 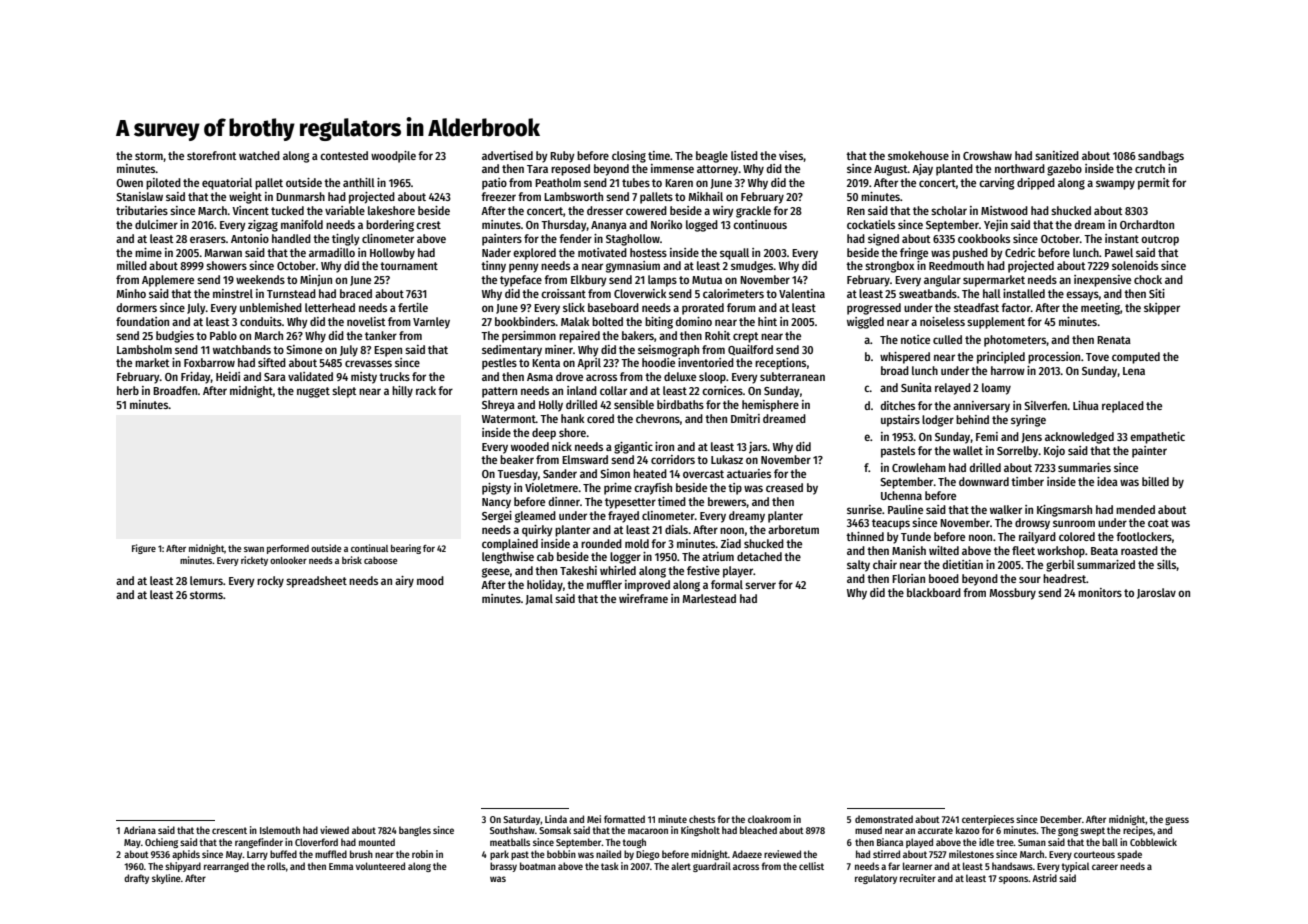 What do you see at coordinates (702, 819) in the screenshot?
I see `chests` at bounding box center [702, 819].
